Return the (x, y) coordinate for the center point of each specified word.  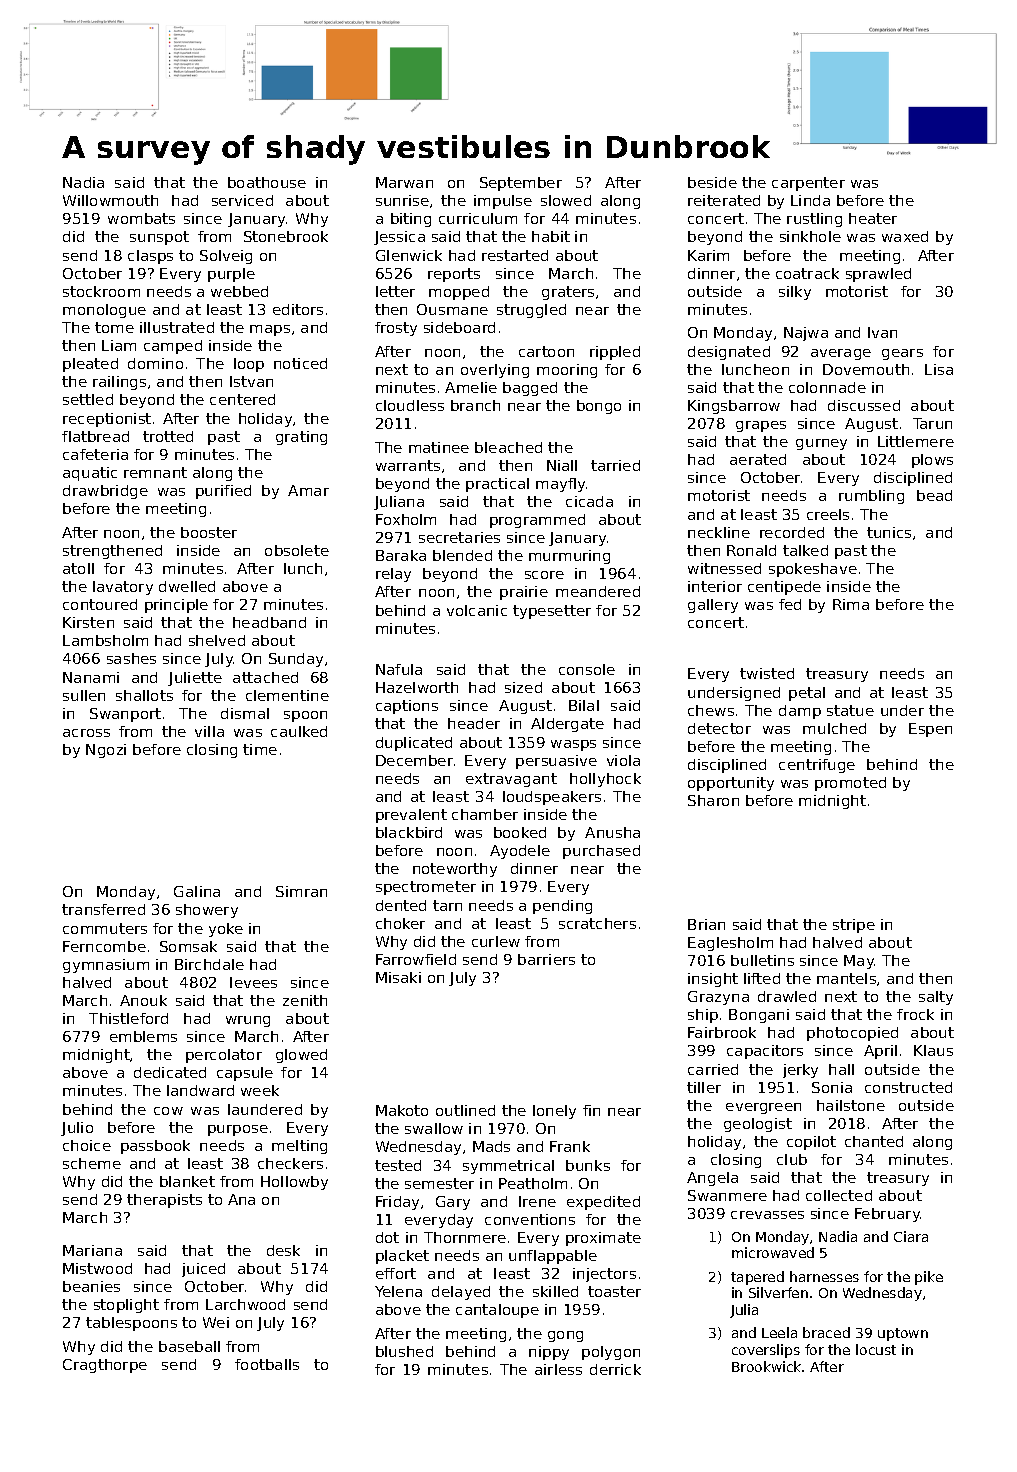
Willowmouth (110, 200)
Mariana (92, 1250)
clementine (287, 695)
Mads (491, 1146)
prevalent (411, 816)
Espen (930, 730)
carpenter (808, 184)
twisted (767, 673)
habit (551, 236)
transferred (103, 909)
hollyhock (605, 780)
